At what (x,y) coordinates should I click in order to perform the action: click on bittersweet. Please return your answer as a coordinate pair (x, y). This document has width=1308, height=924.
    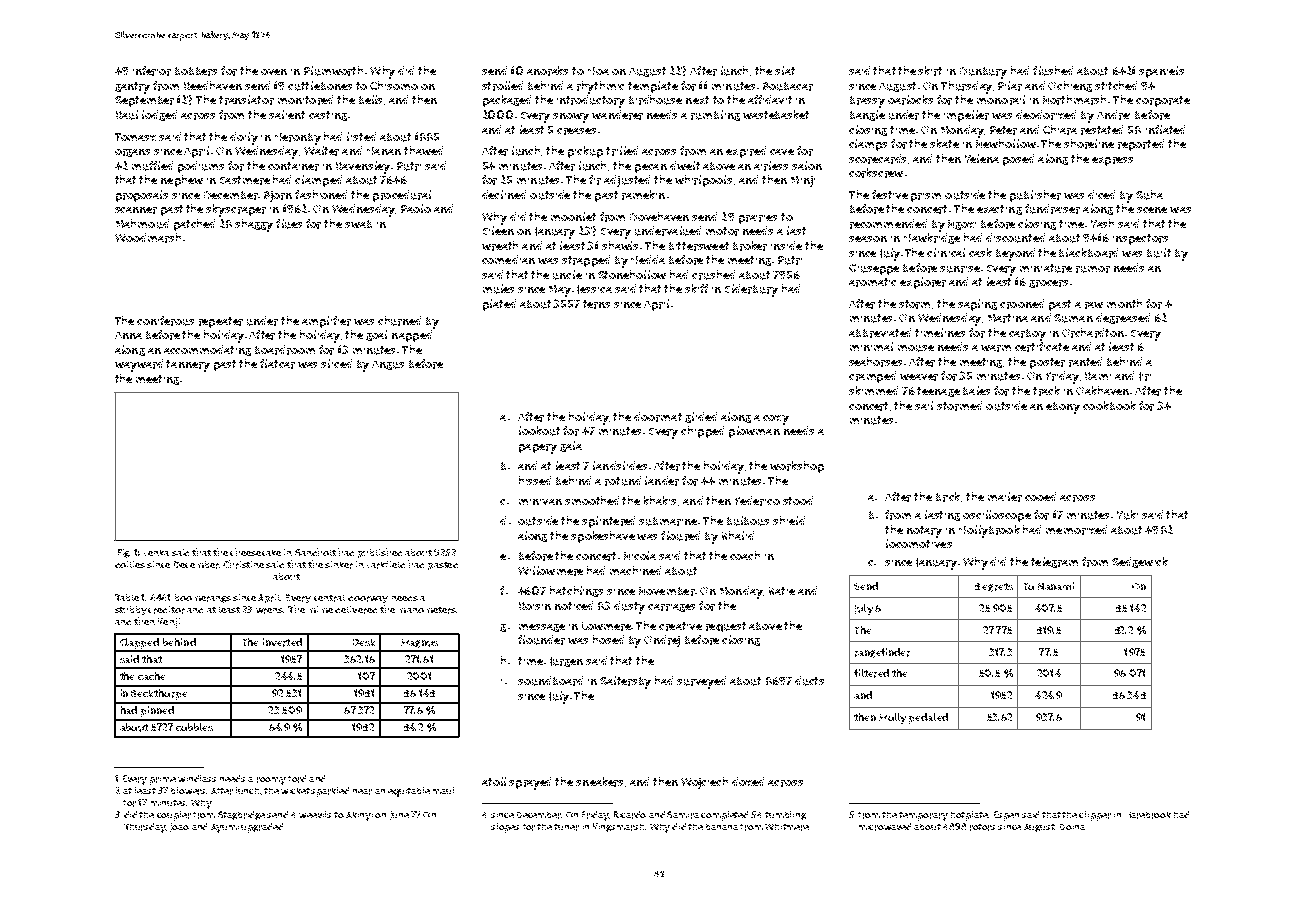
    Looking at the image, I should click on (699, 246).
